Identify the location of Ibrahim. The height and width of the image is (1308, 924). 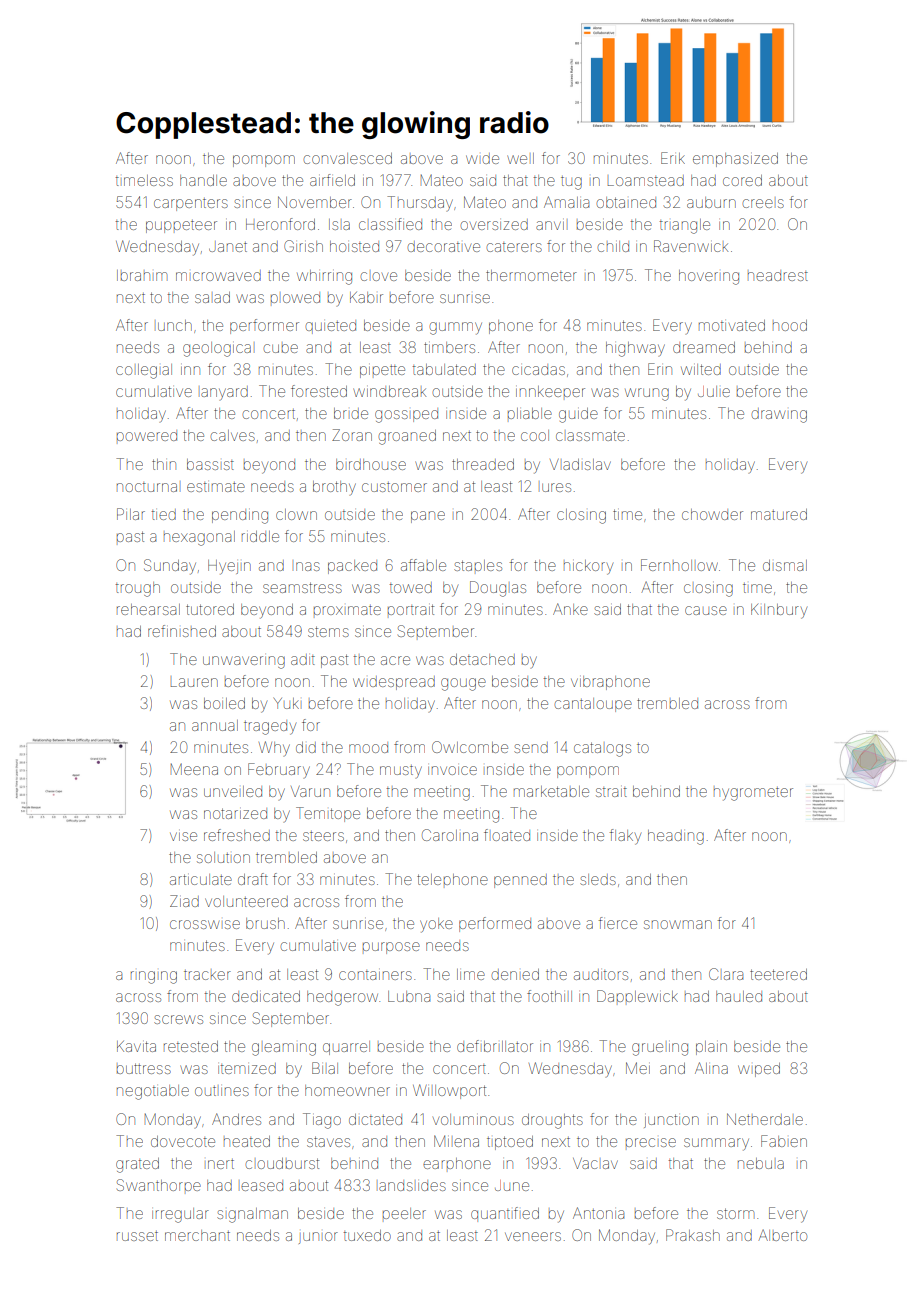
(142, 275).
